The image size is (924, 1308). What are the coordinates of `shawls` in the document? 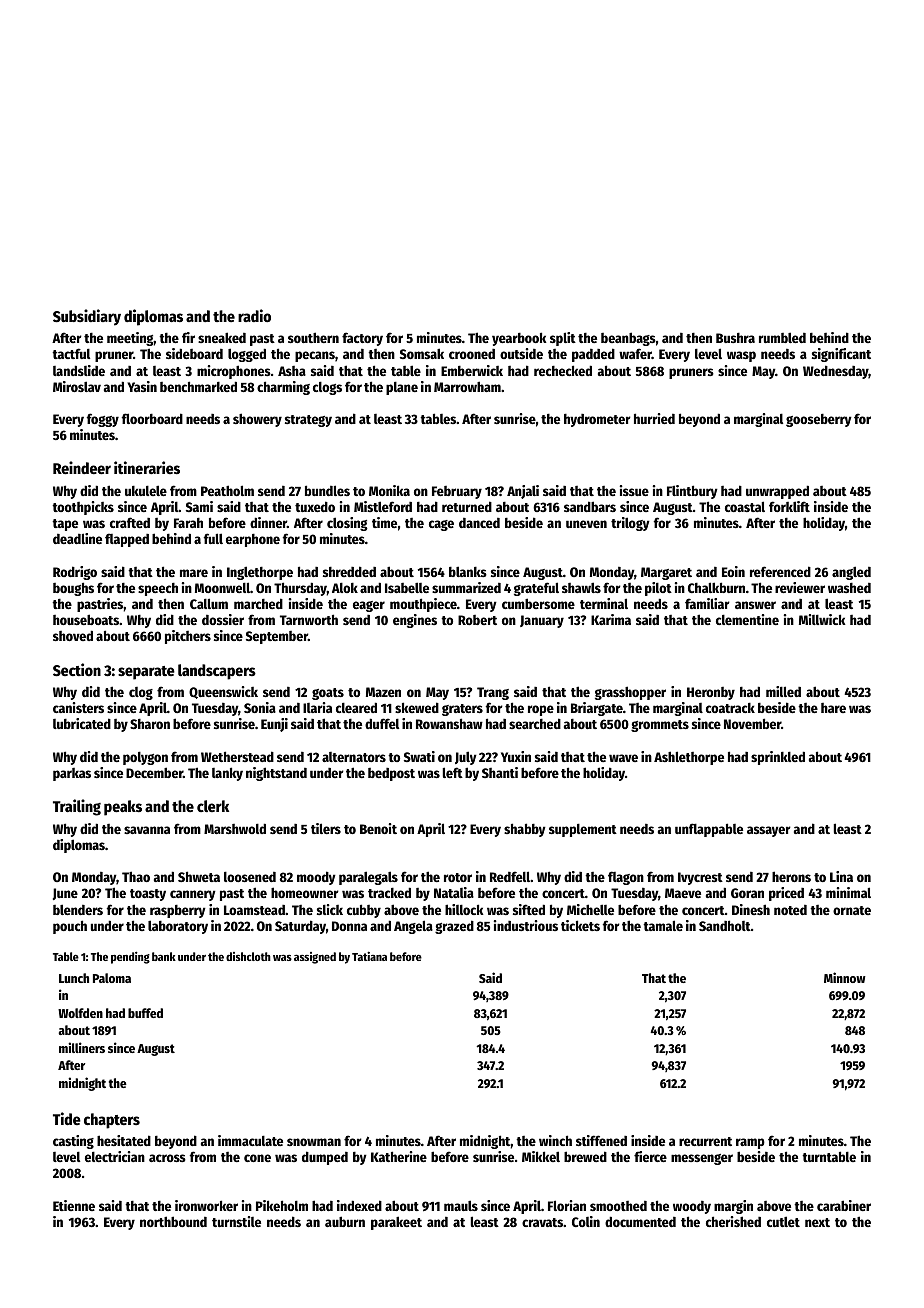 It's located at (581, 587).
